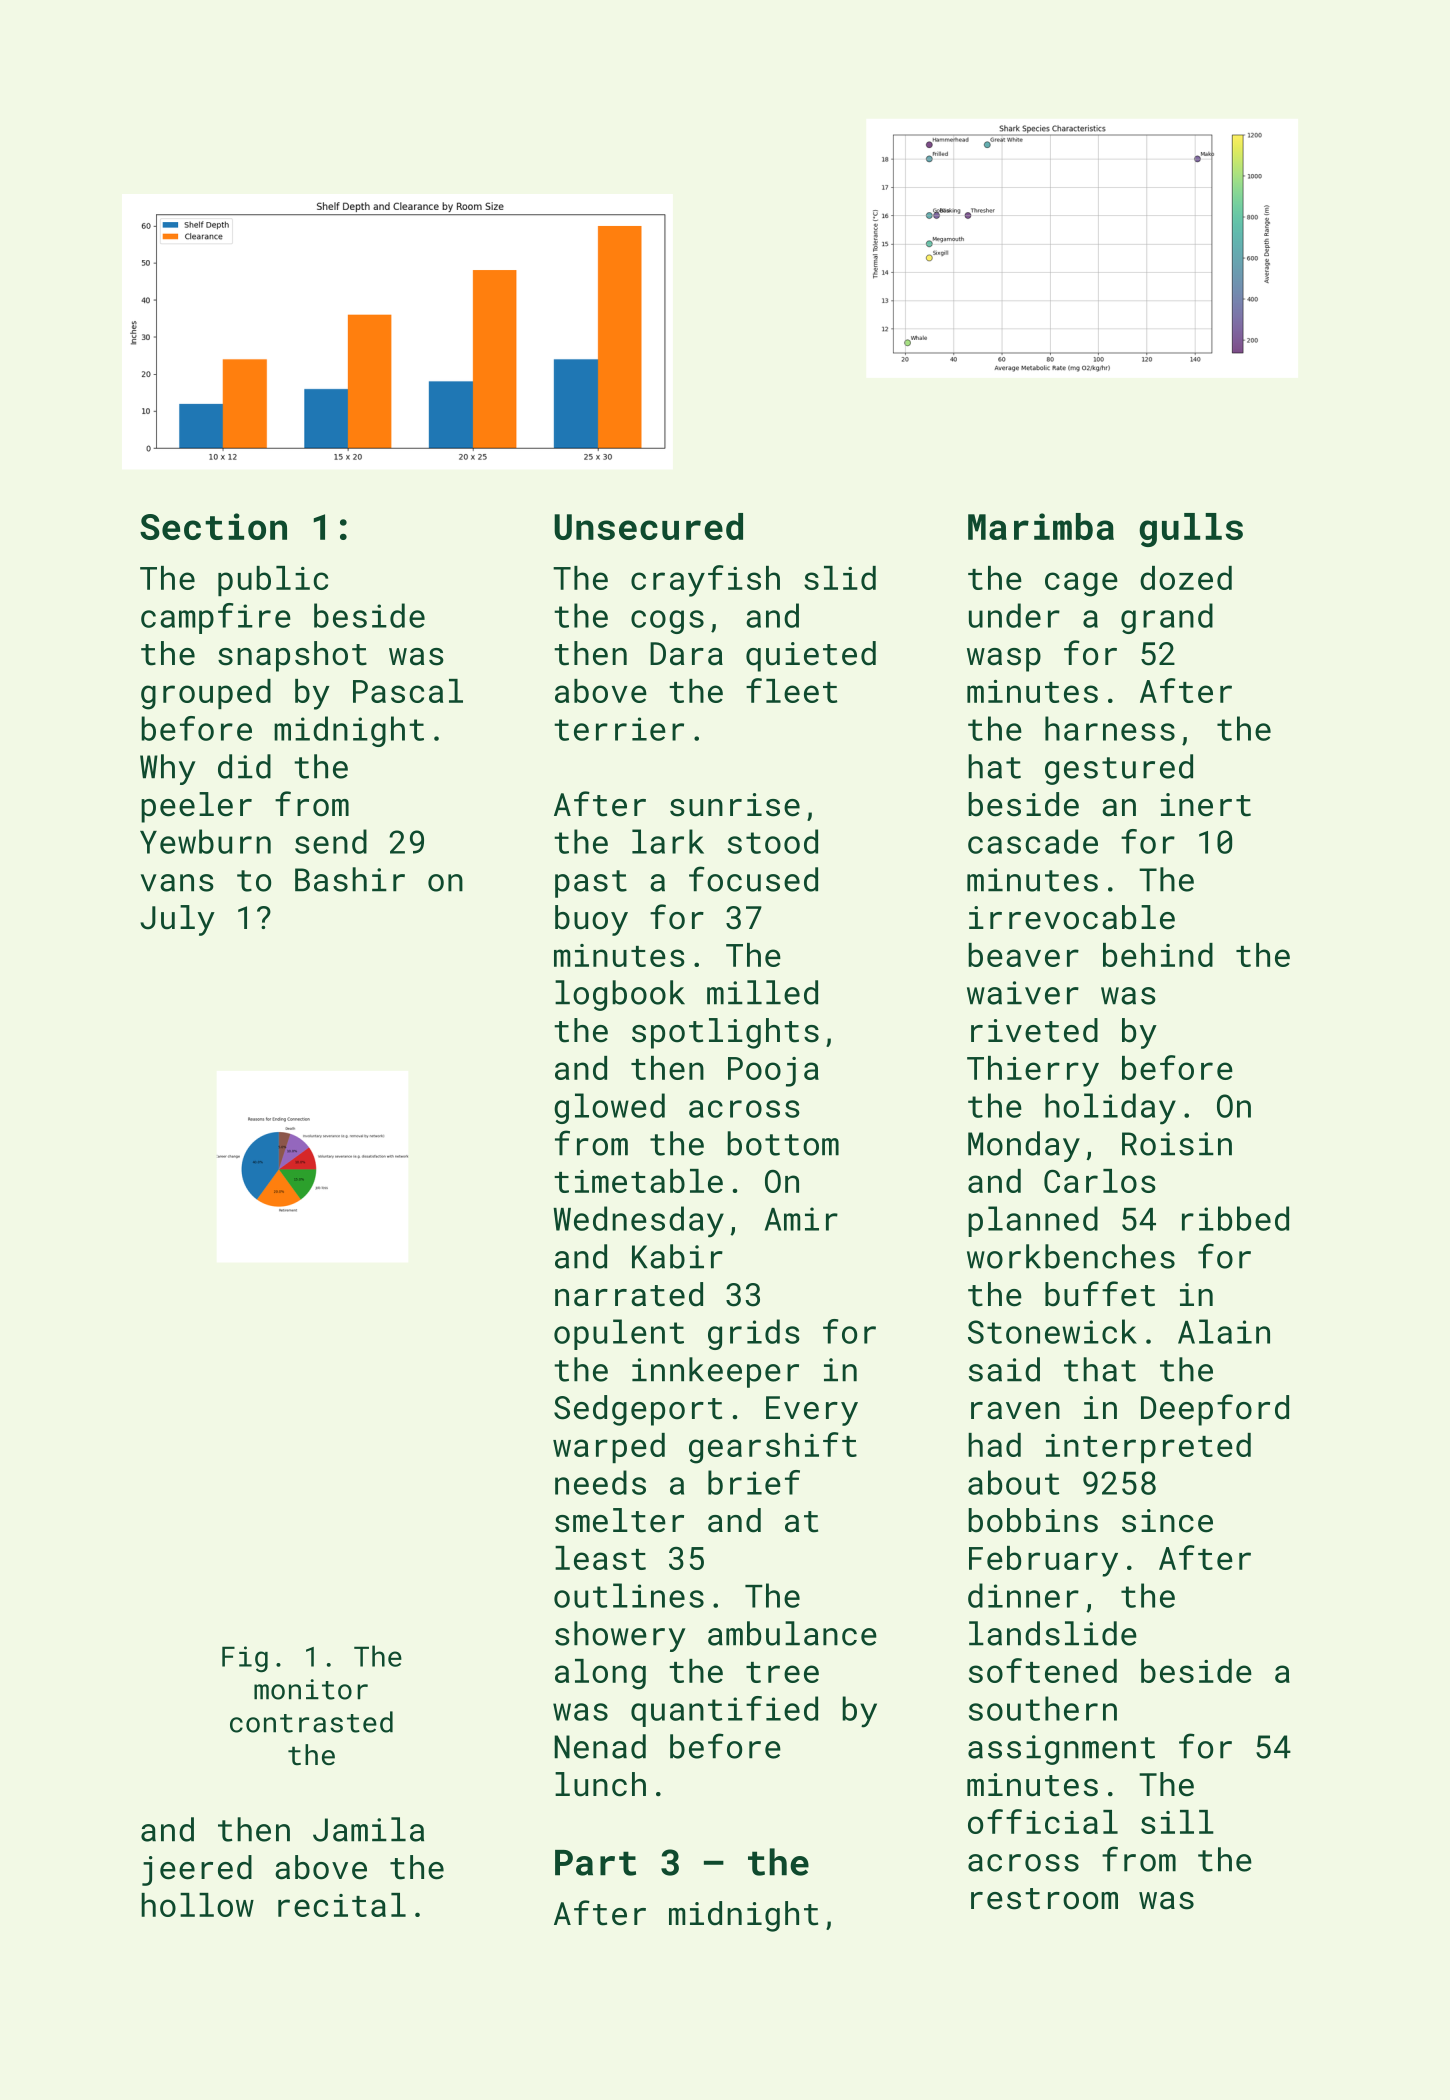 Image resolution: width=1450 pixels, height=2100 pixels. Describe the element at coordinates (342, 1905) in the page. I see `recital` at that location.
